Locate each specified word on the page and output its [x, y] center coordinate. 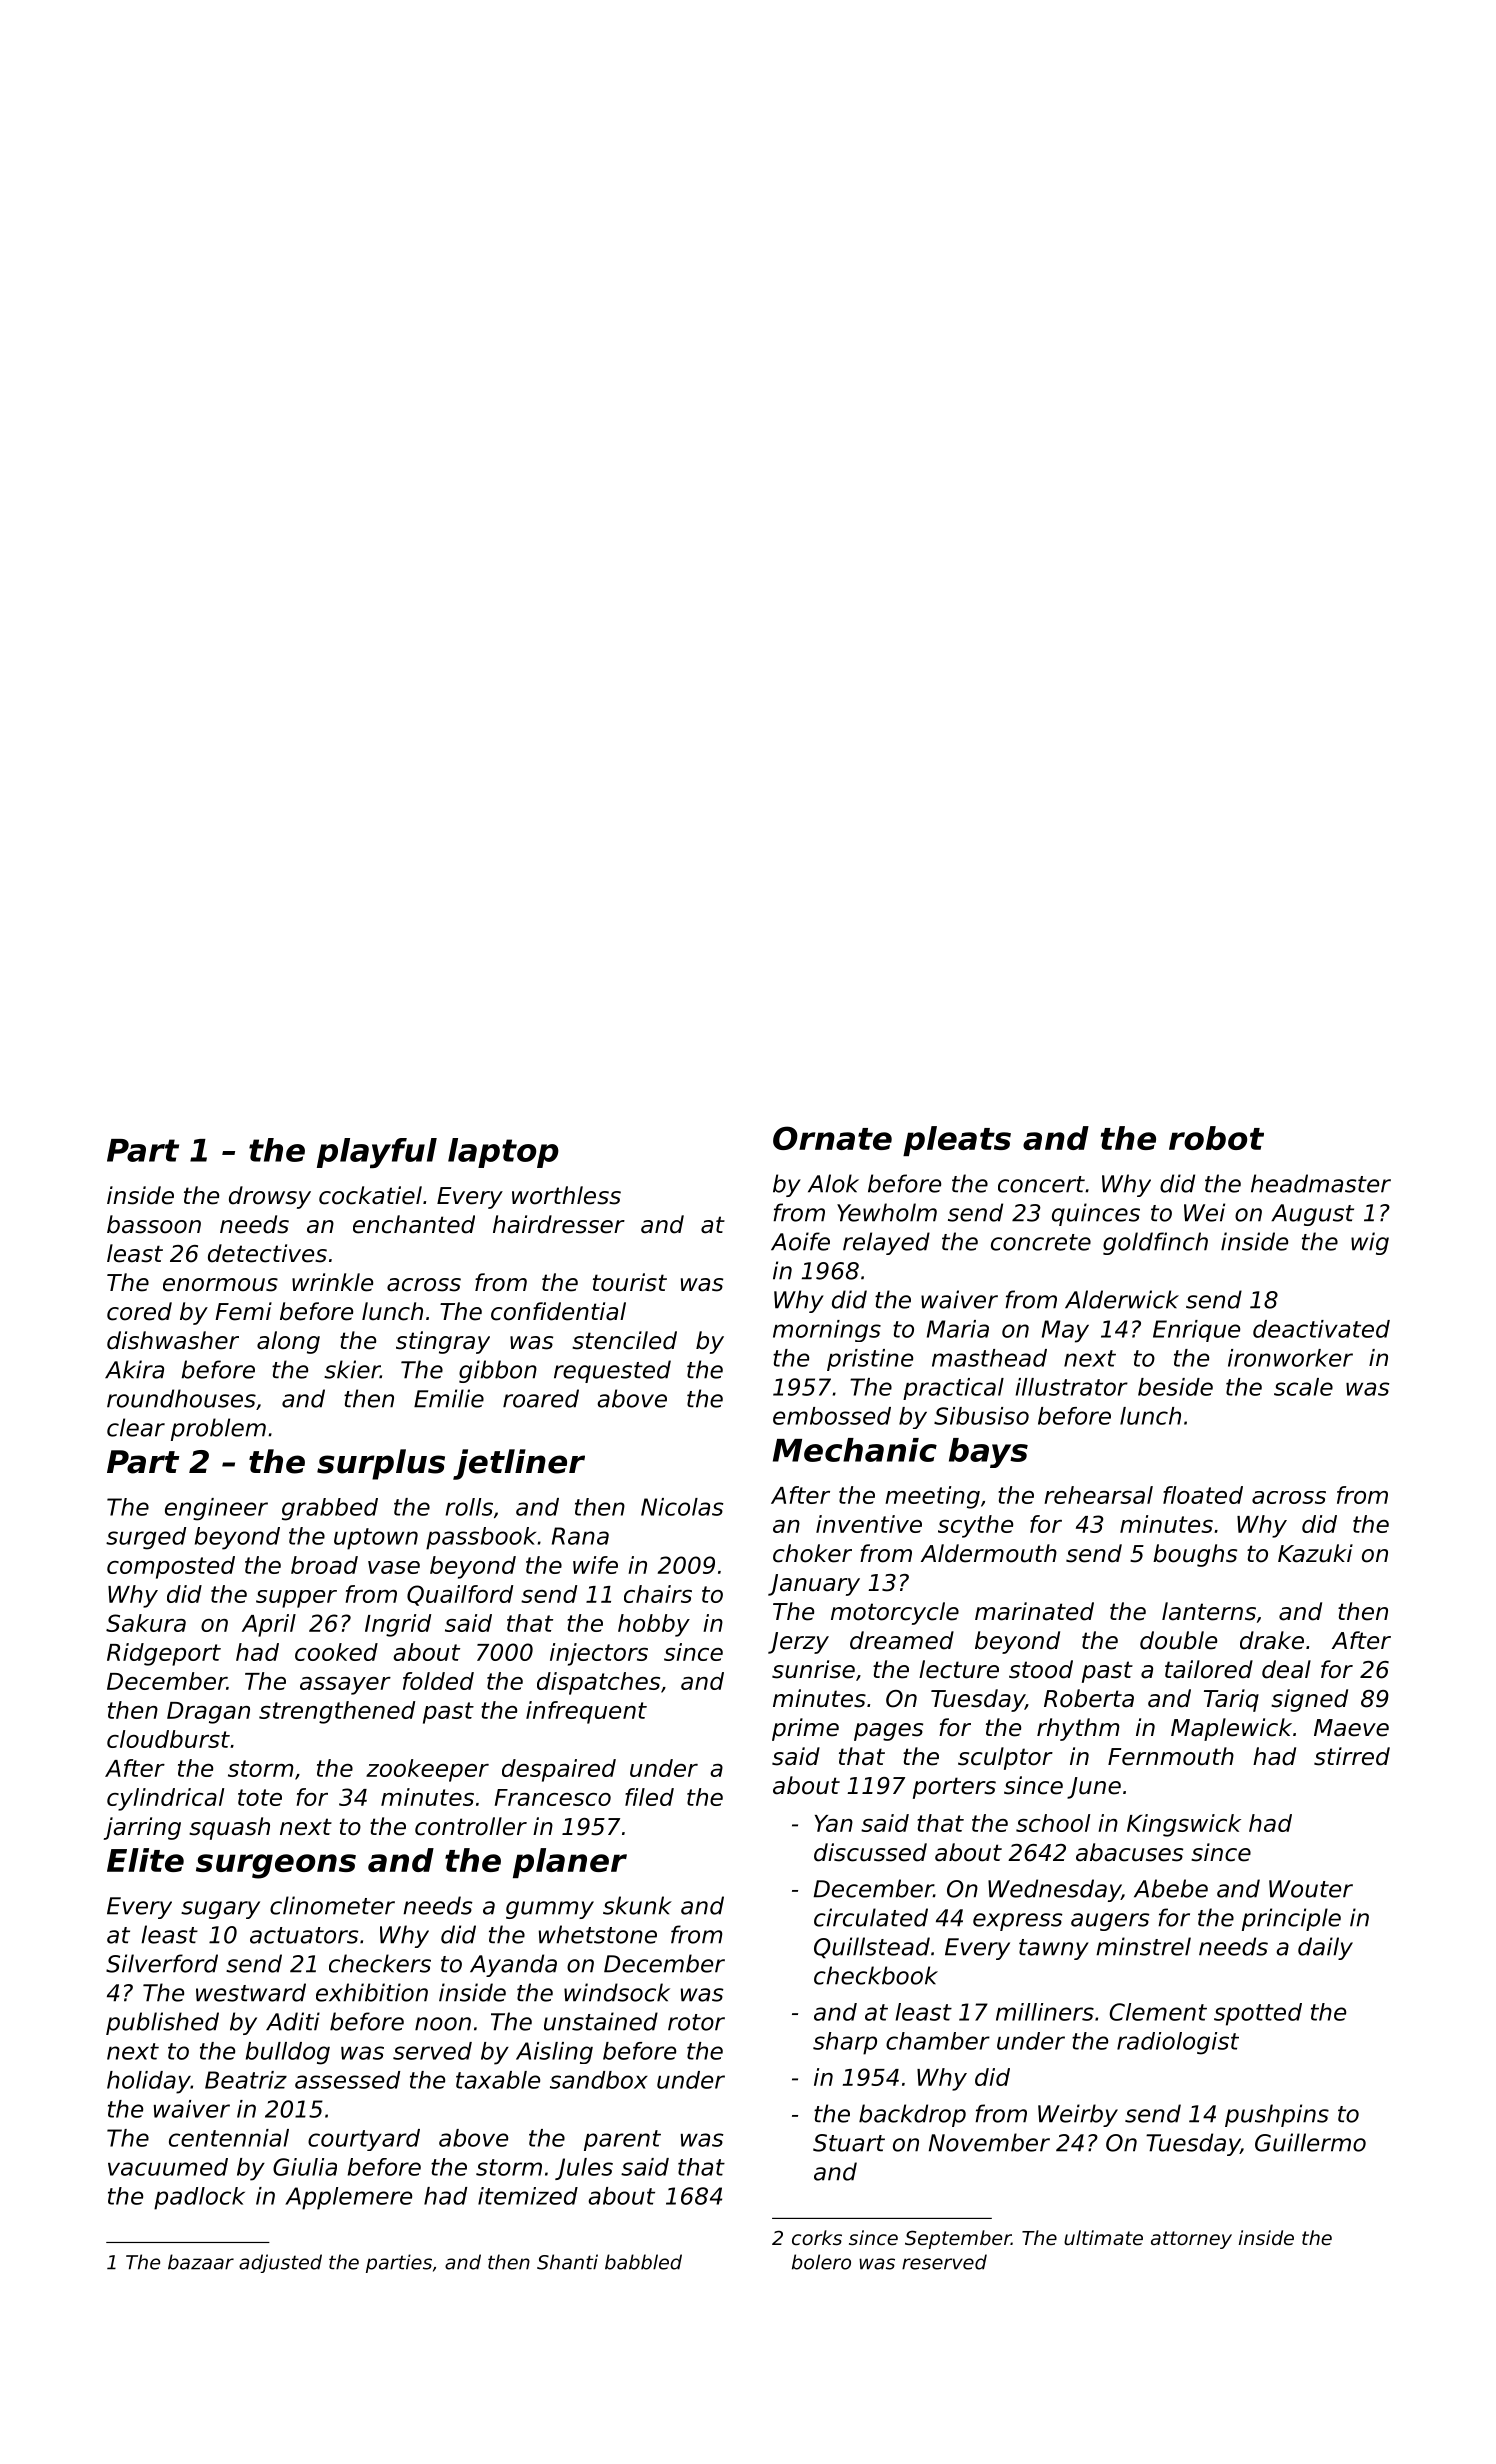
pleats [957, 1141]
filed [649, 1797]
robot [1216, 1138]
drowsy [270, 1197]
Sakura [146, 1623]
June [1094, 1788]
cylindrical [165, 1799]
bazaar [201, 2262]
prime [805, 1729]
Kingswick [1184, 1825]
